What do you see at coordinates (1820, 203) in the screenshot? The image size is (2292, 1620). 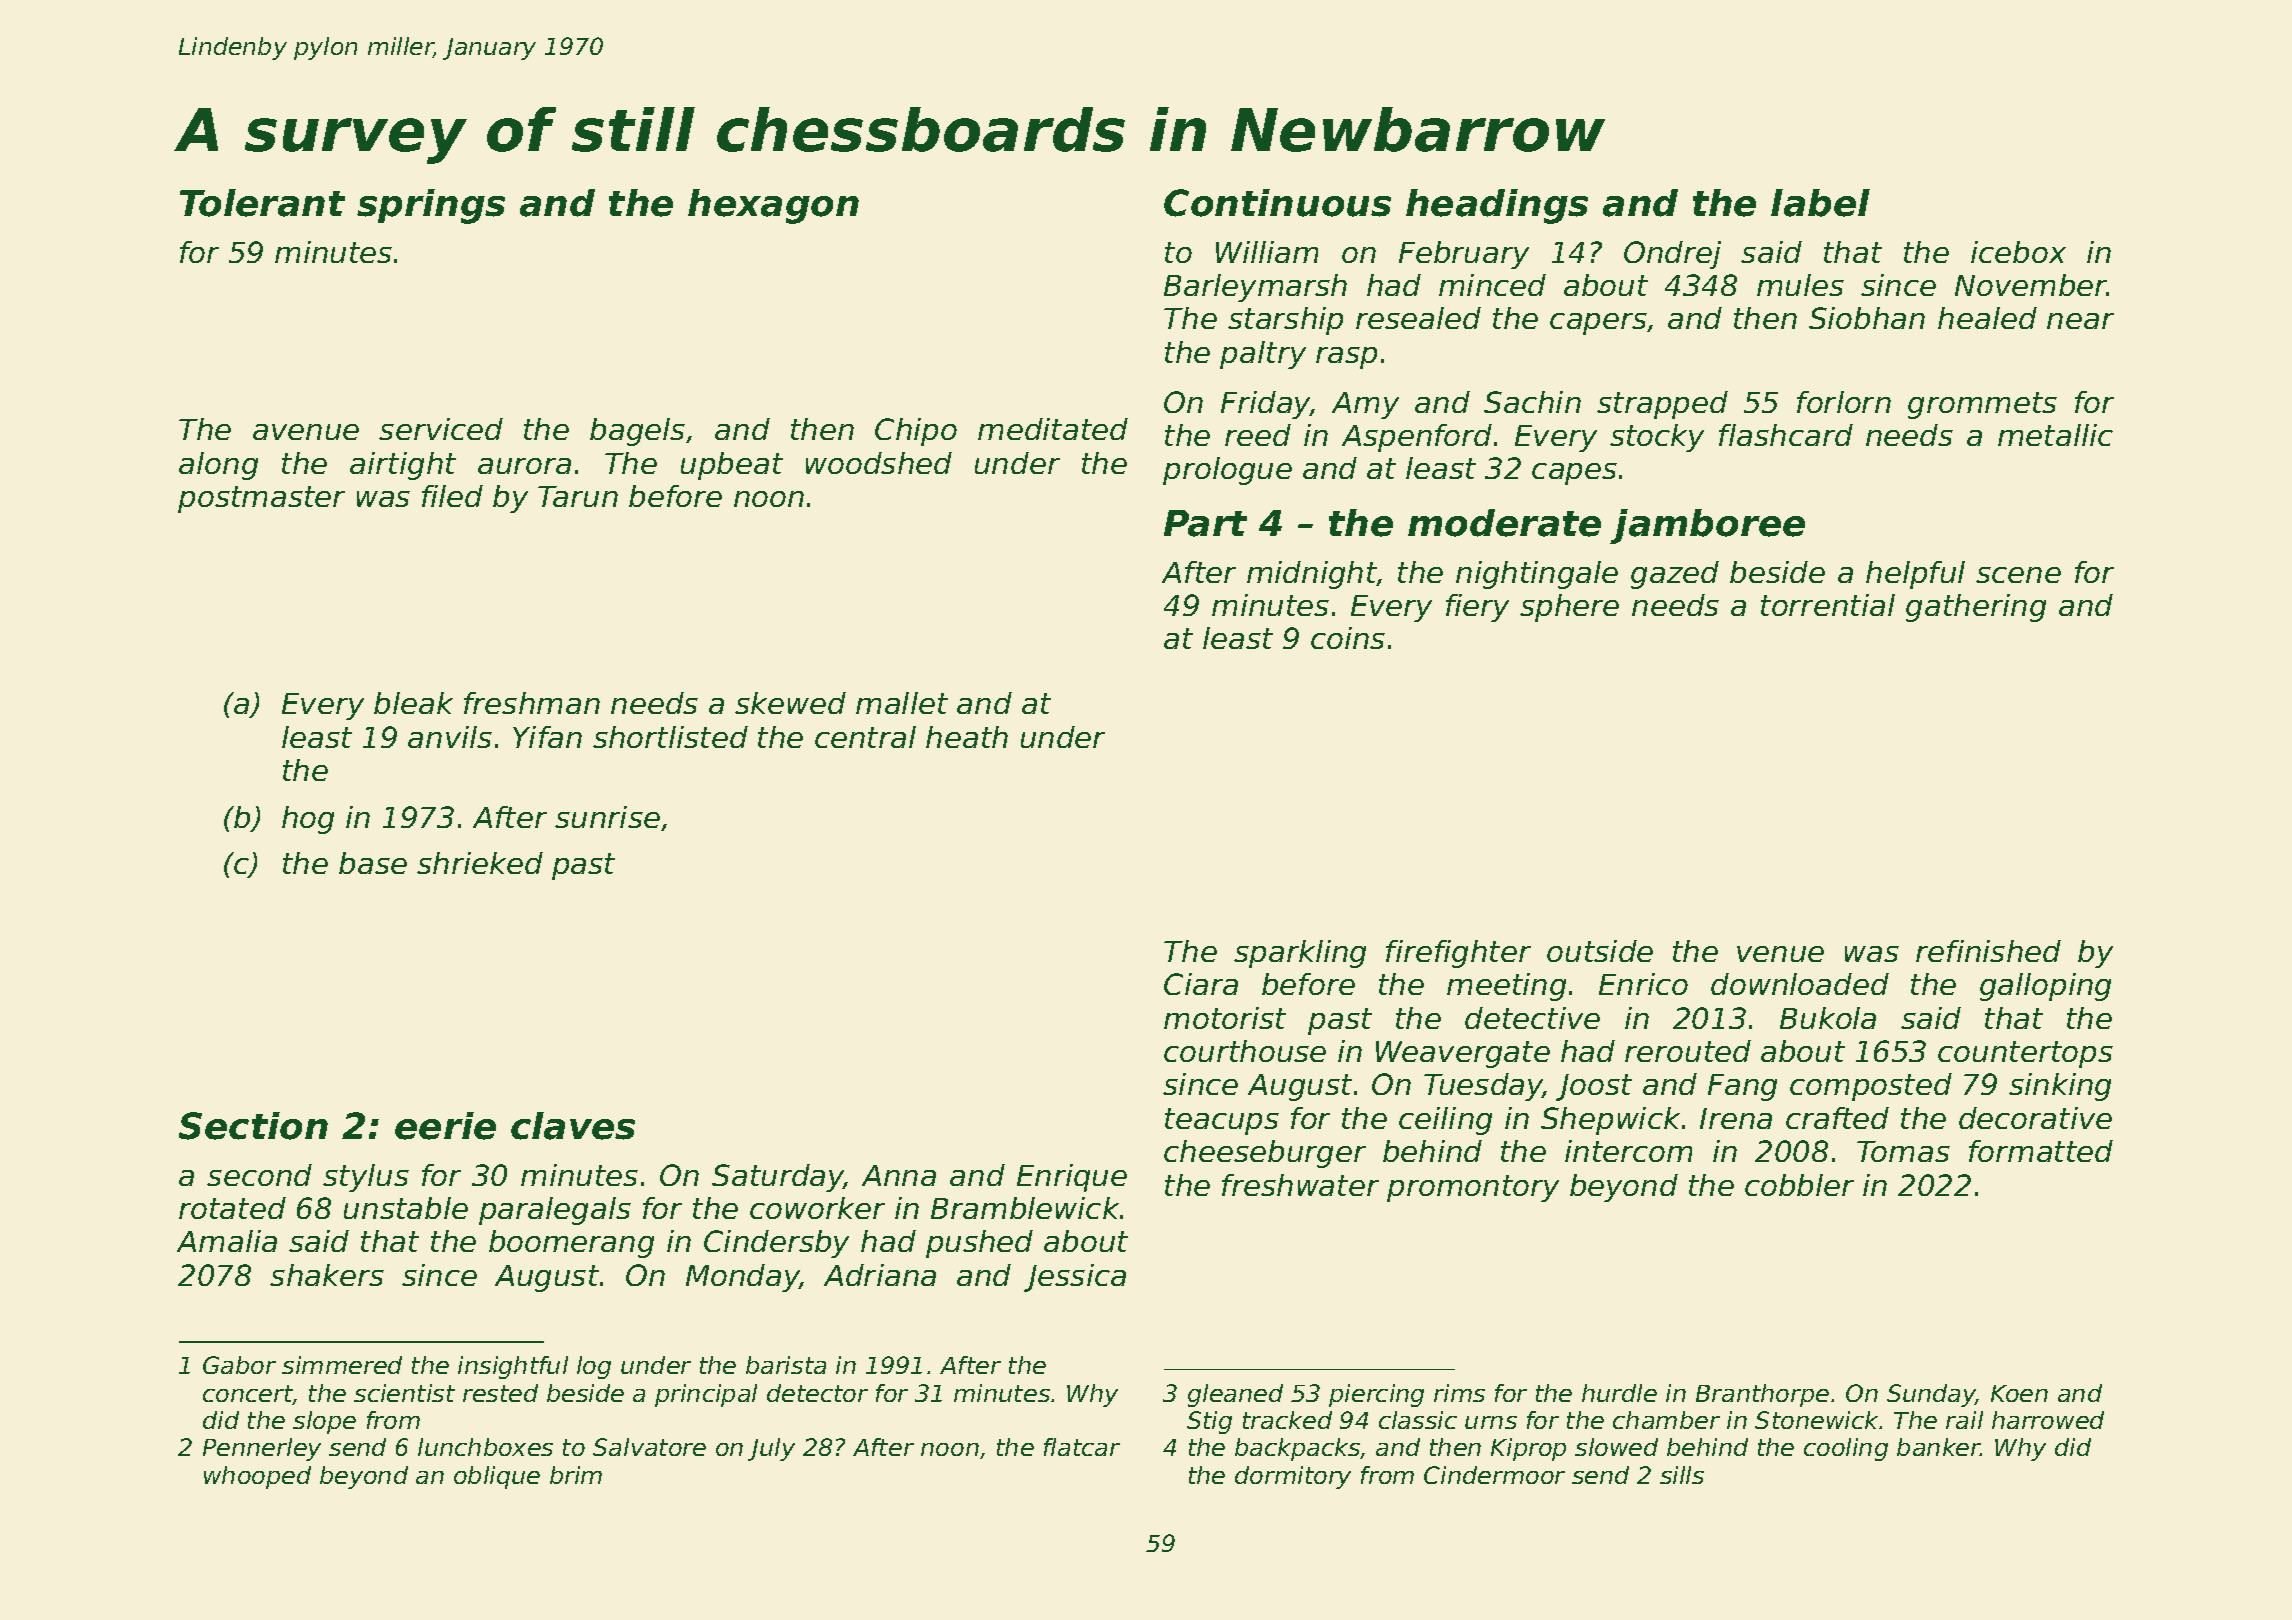 I see `label` at bounding box center [1820, 203].
